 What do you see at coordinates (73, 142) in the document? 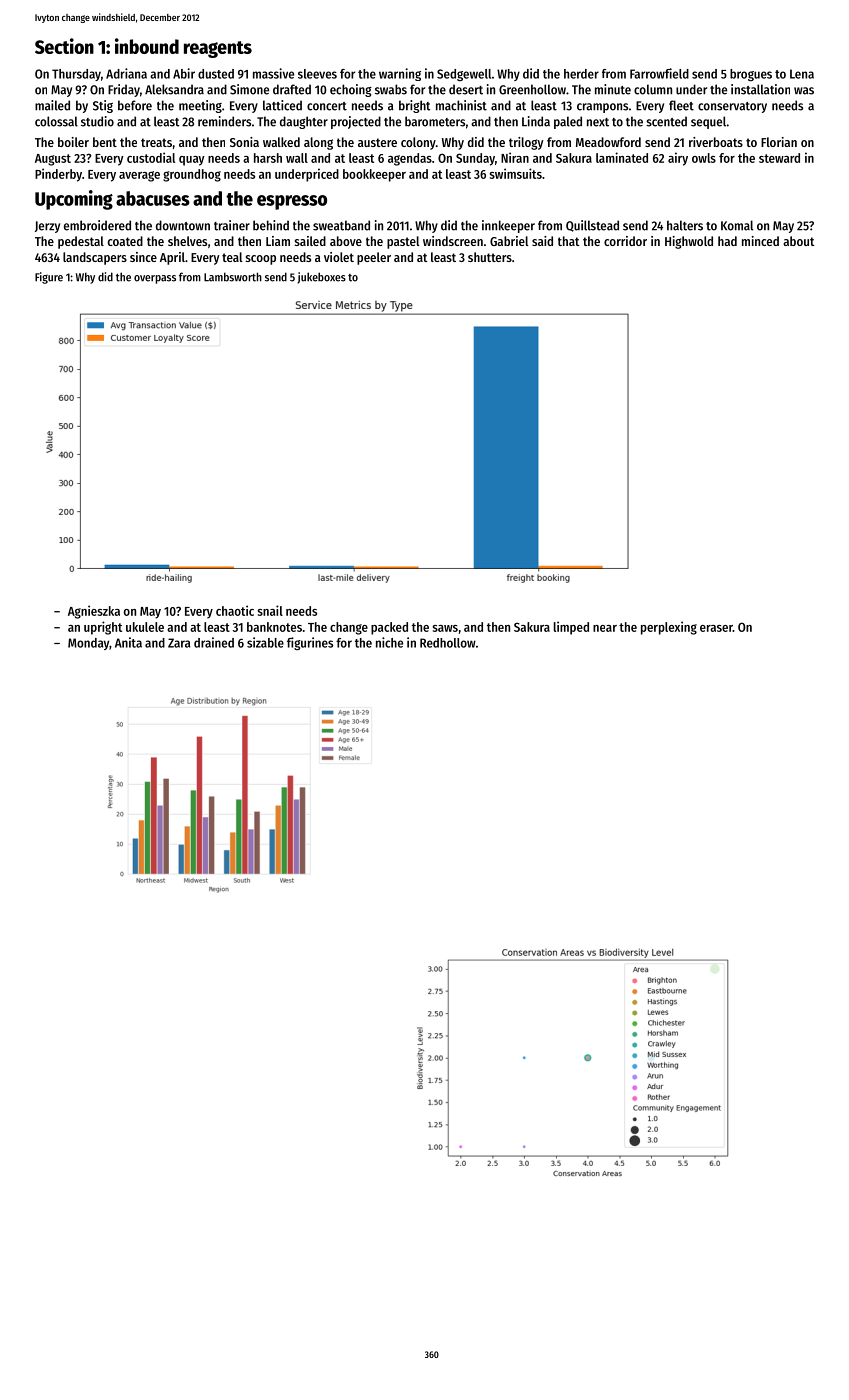
I see `boiler` at bounding box center [73, 142].
